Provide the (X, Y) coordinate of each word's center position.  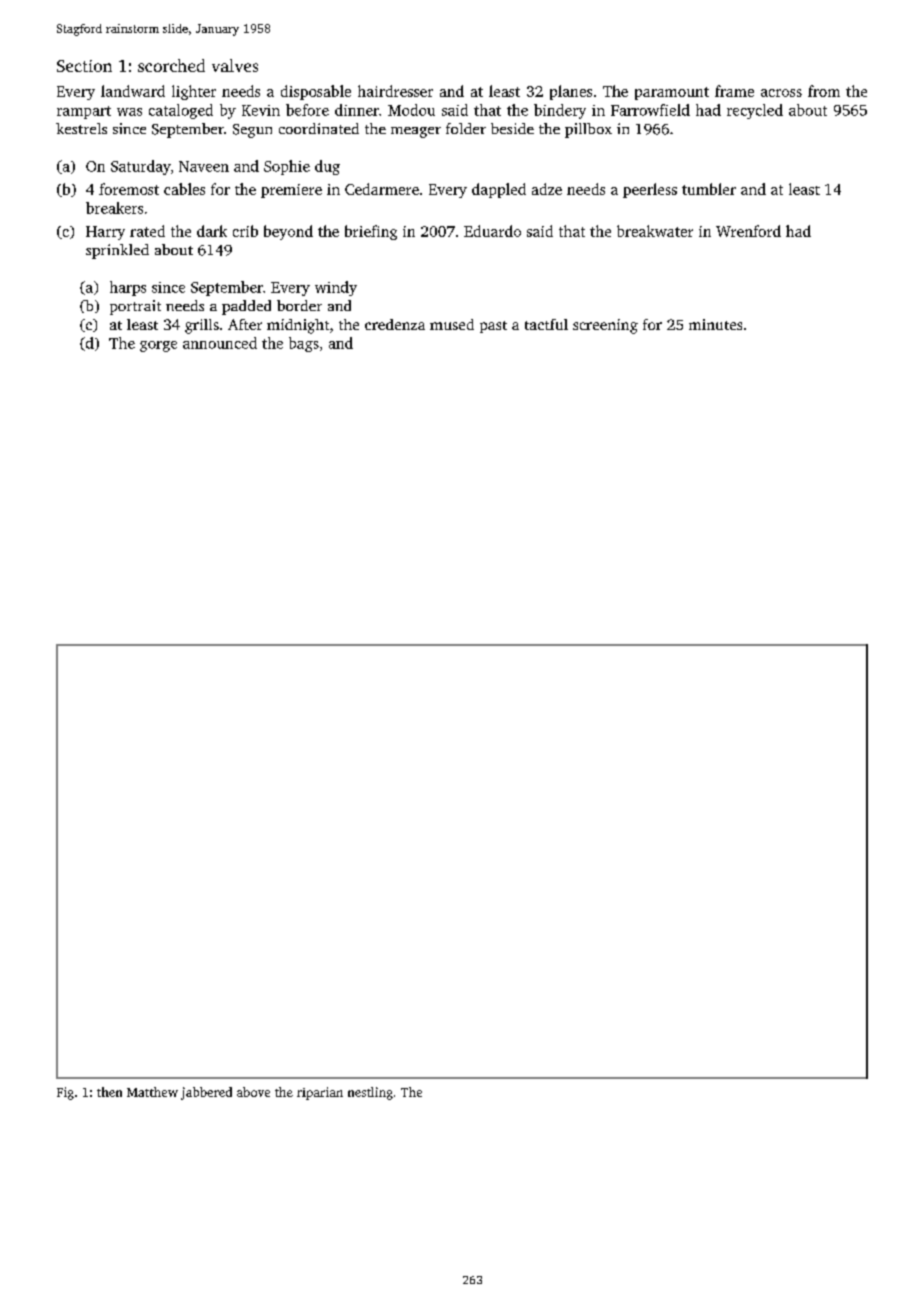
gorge (158, 346)
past (493, 327)
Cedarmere (382, 189)
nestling (370, 1093)
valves (235, 65)
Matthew (152, 1092)
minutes (715, 324)
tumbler (709, 189)
